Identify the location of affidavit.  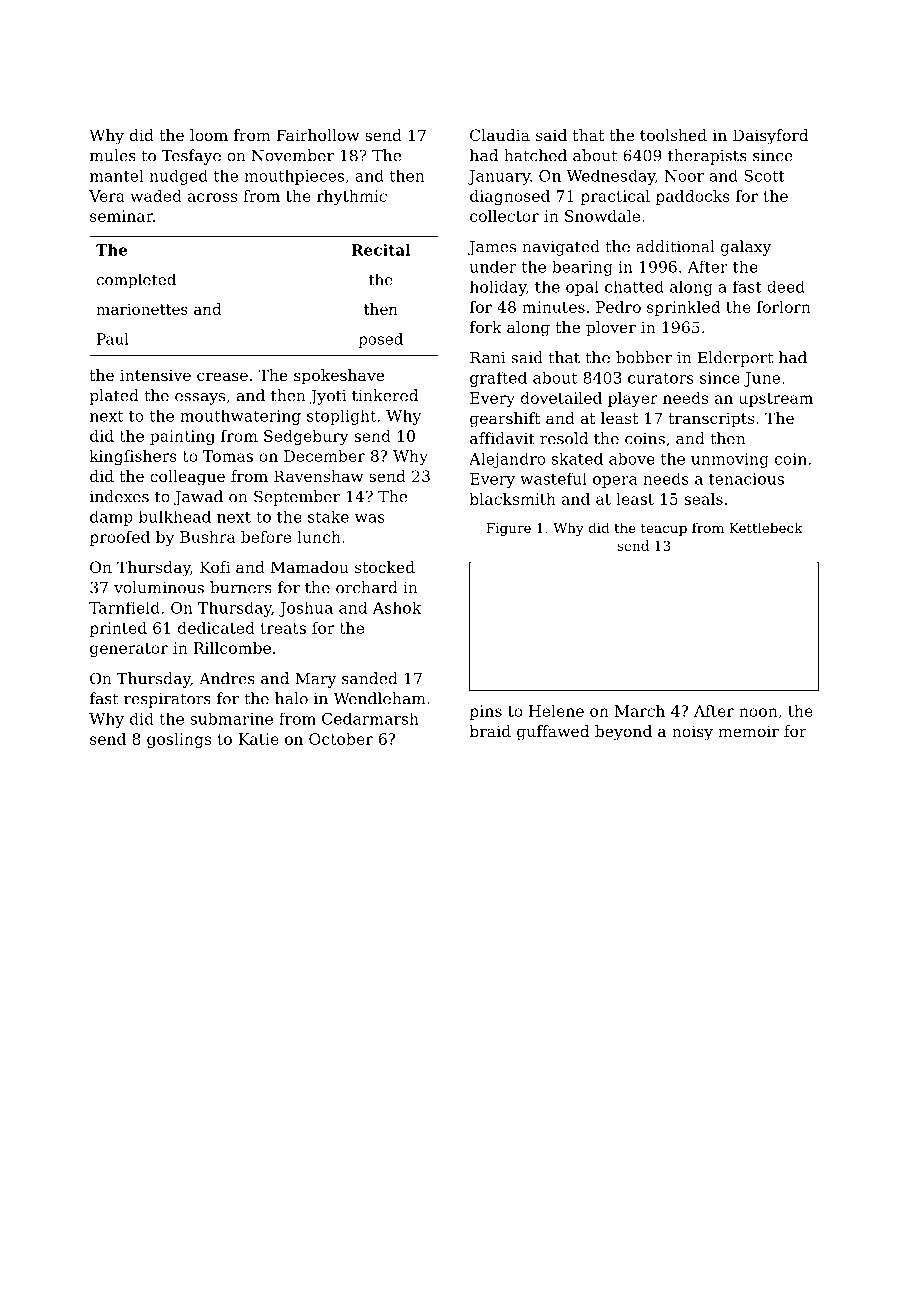
(502, 438).
